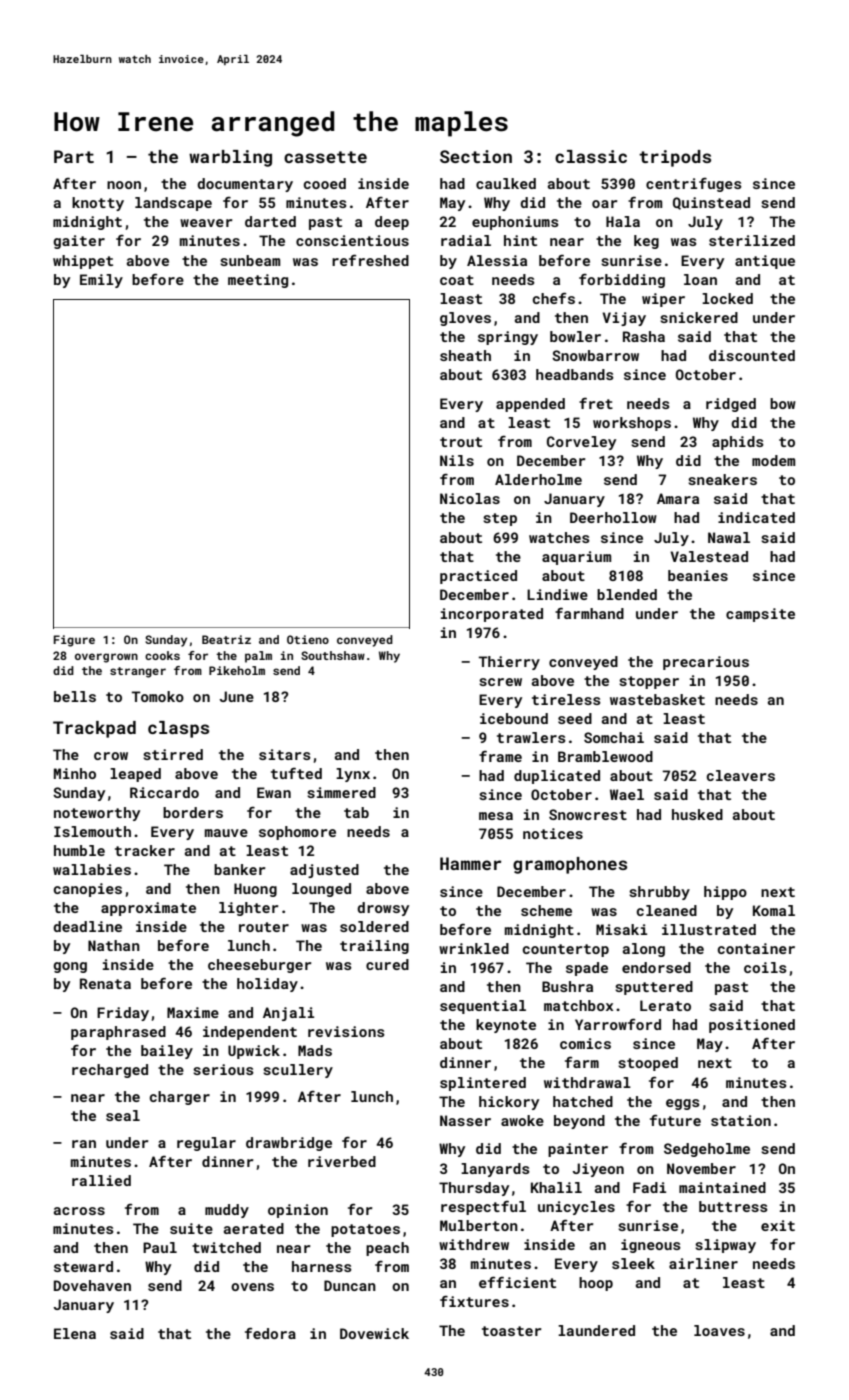 This screenshot has width=849, height=1400. Describe the element at coordinates (92, 1285) in the screenshot. I see `Dovehaven` at that location.
